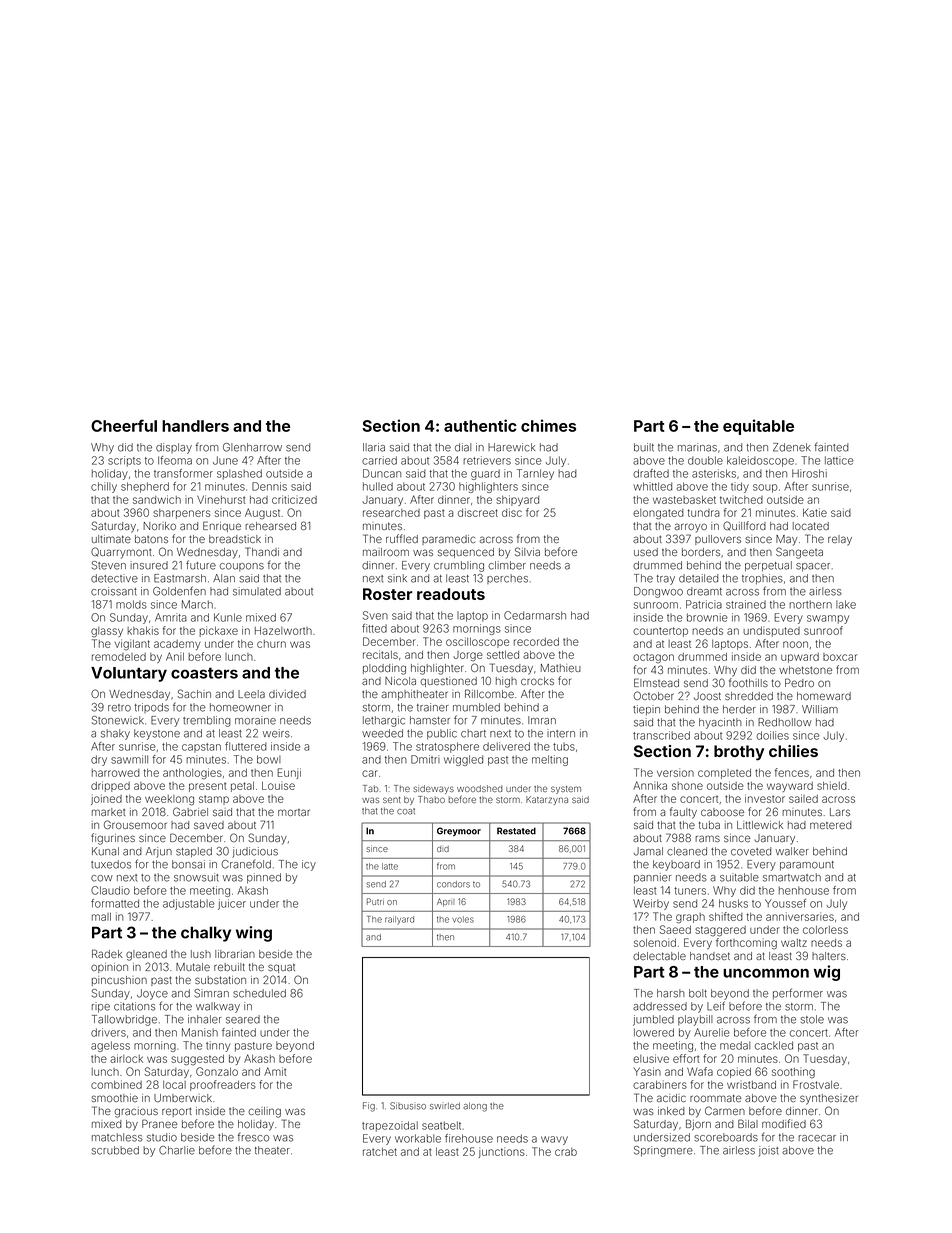 The width and height of the document is (952, 1233). I want to click on fences, so click(792, 772).
